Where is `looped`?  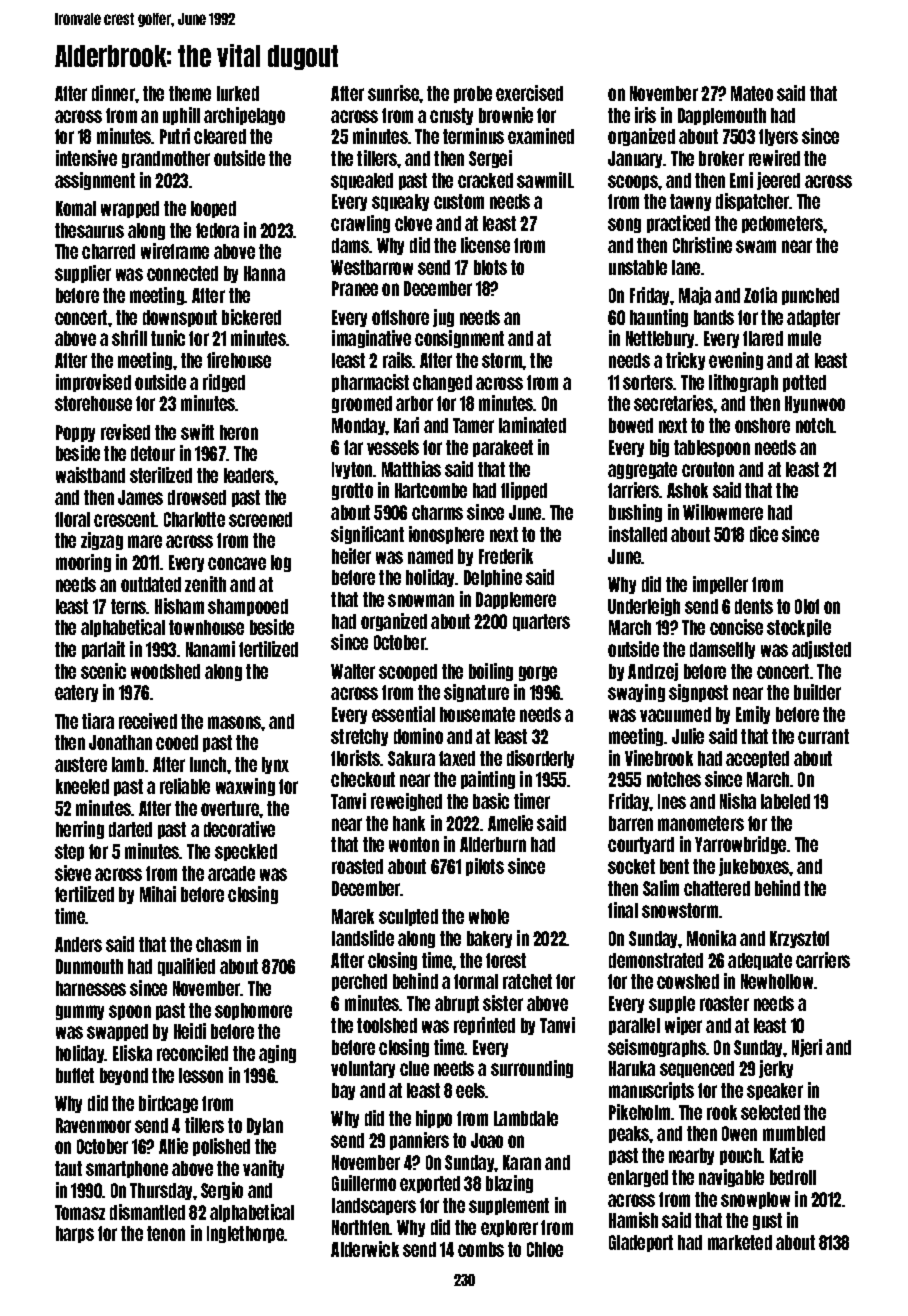
looped is located at coordinates (213, 209).
